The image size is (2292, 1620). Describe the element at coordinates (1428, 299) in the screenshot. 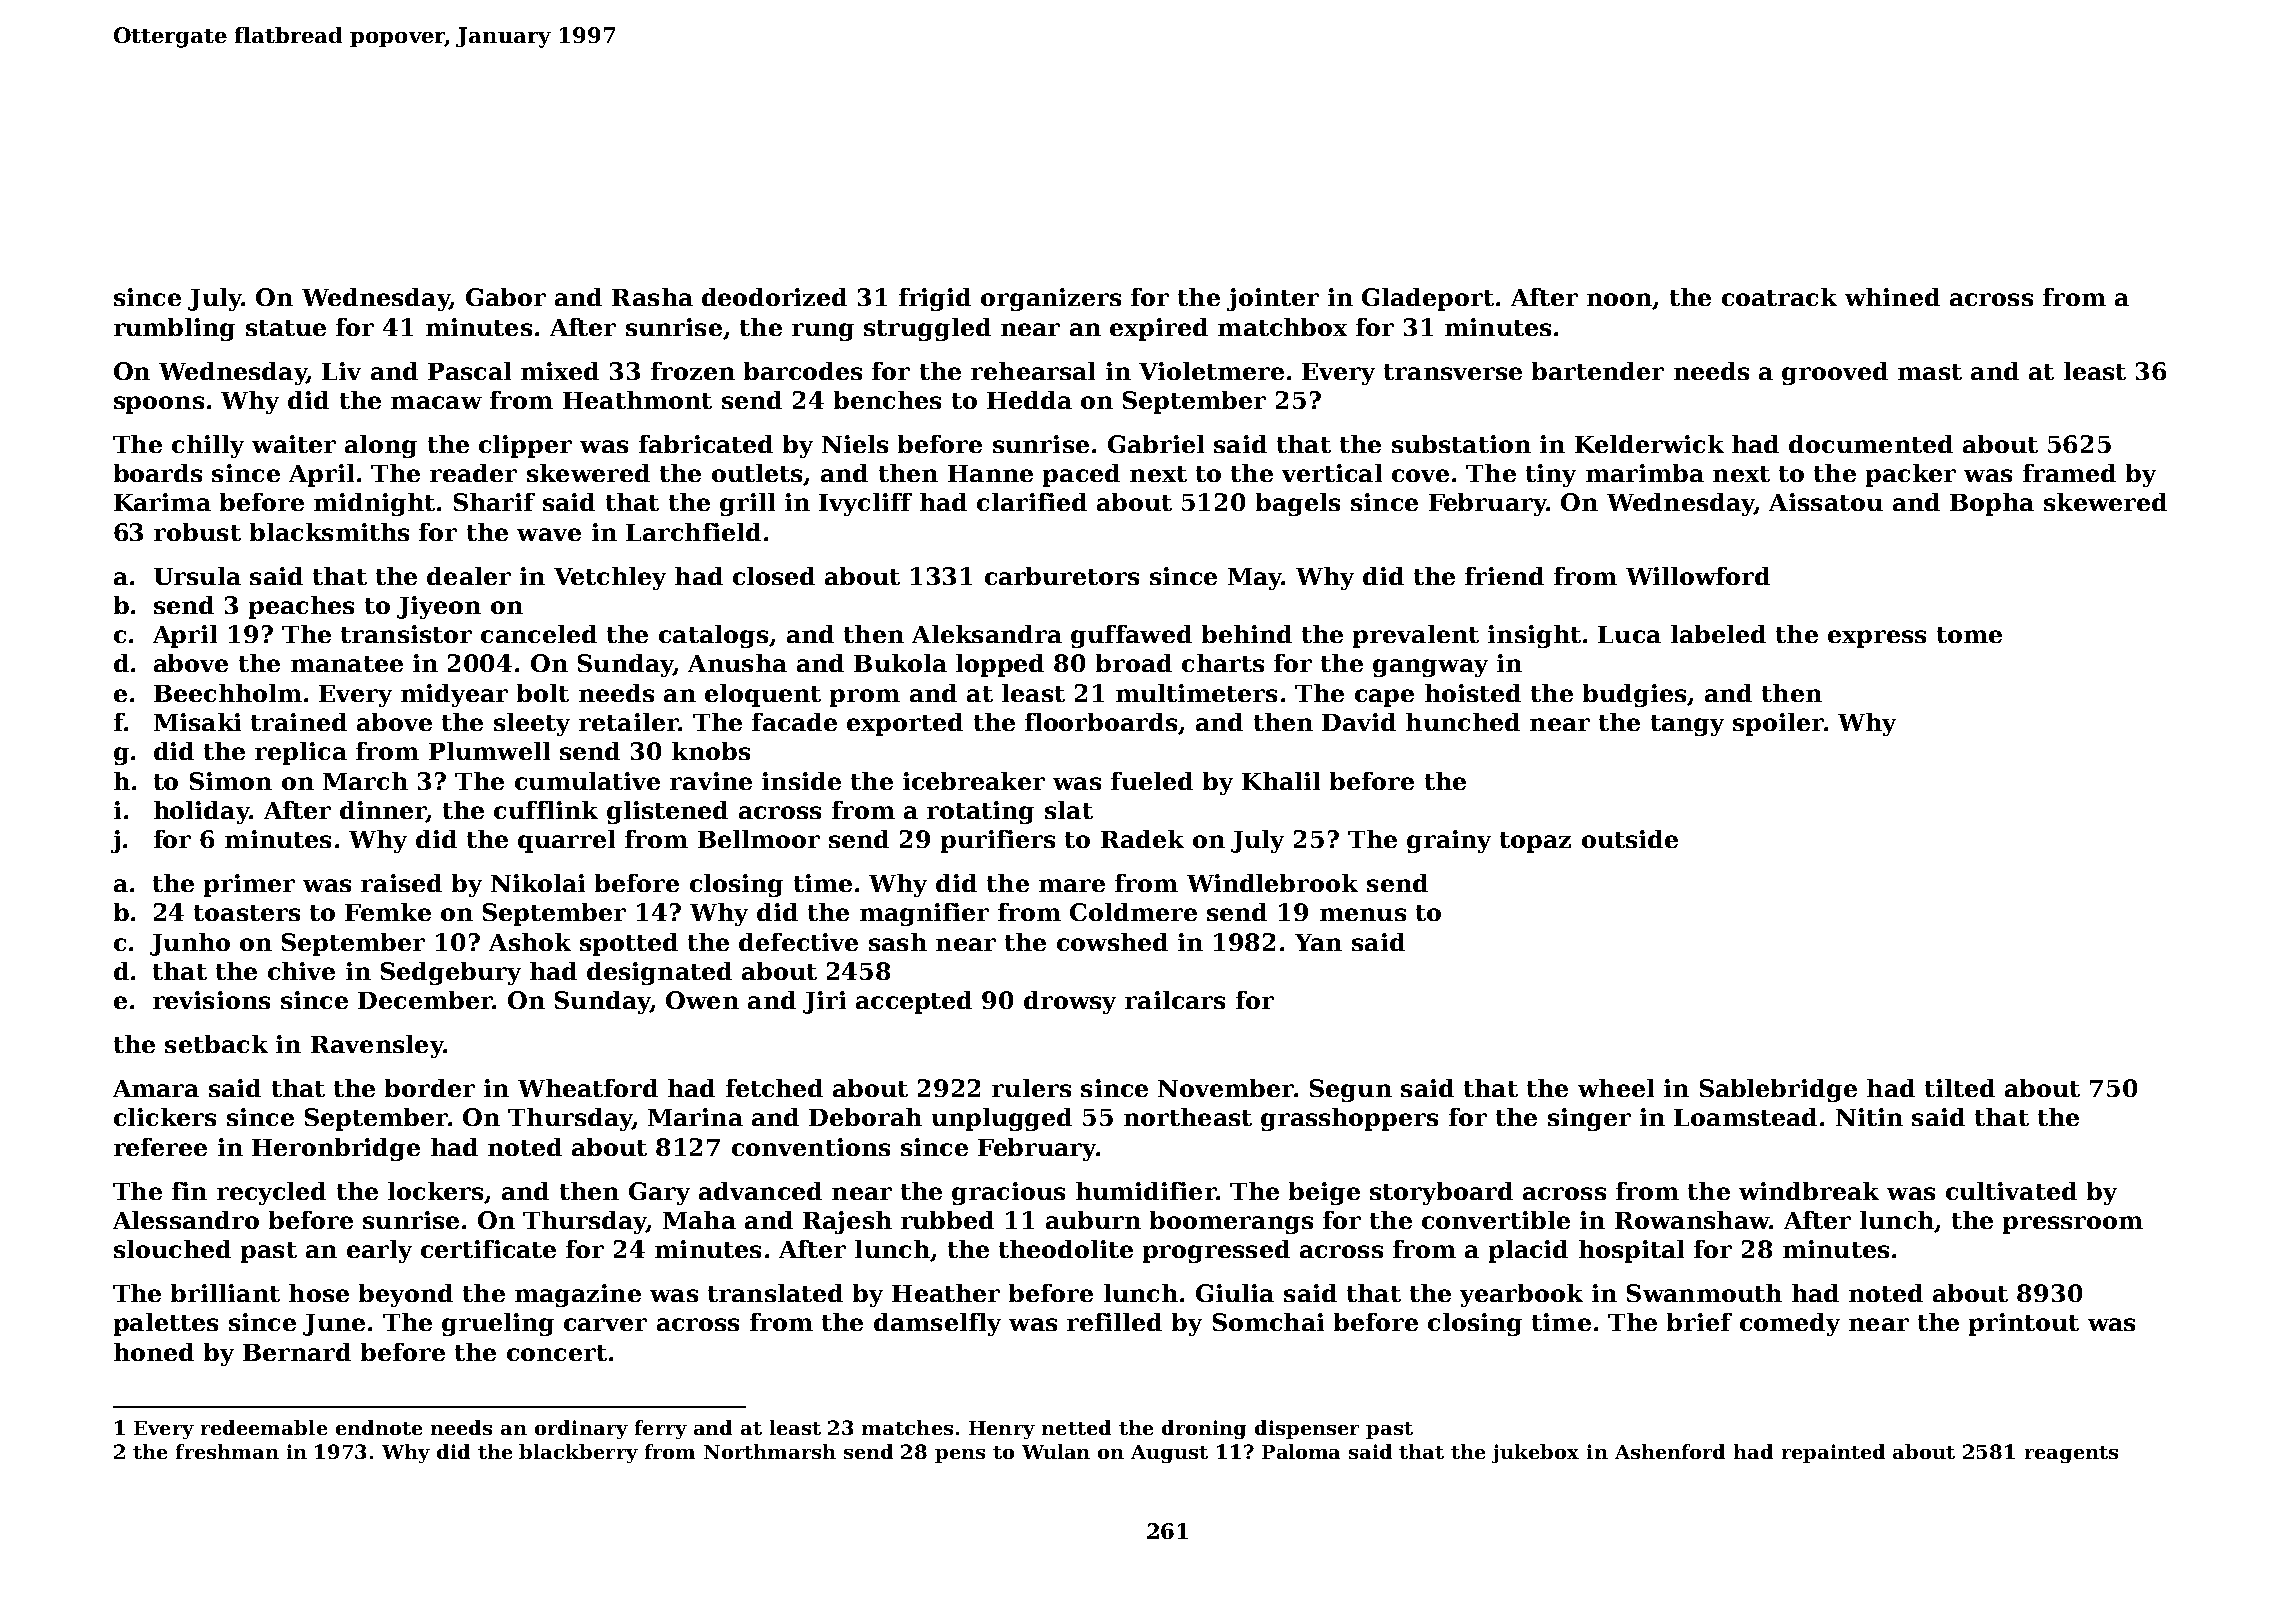

I see `Gladeport` at that location.
